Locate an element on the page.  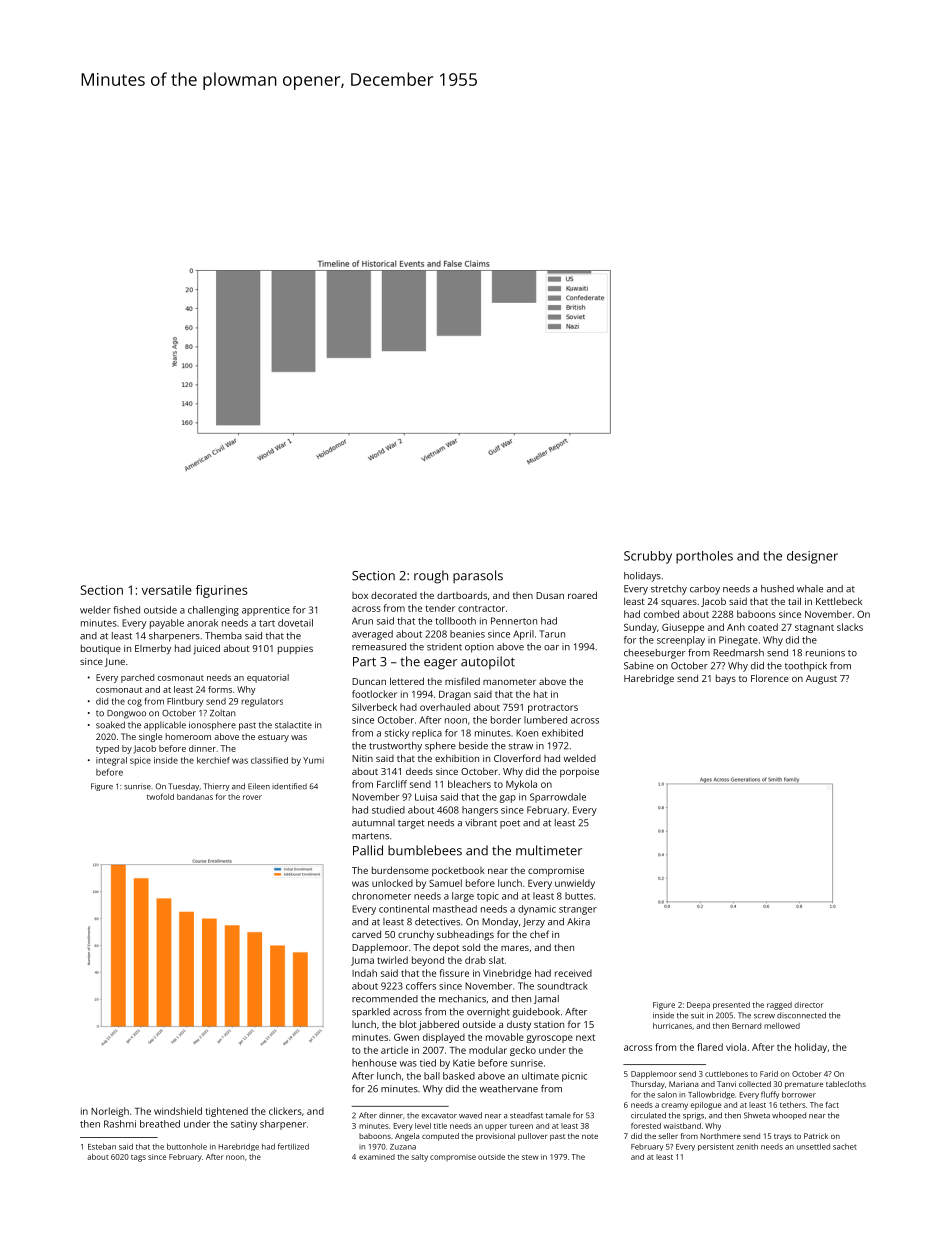
welded is located at coordinates (580, 758).
